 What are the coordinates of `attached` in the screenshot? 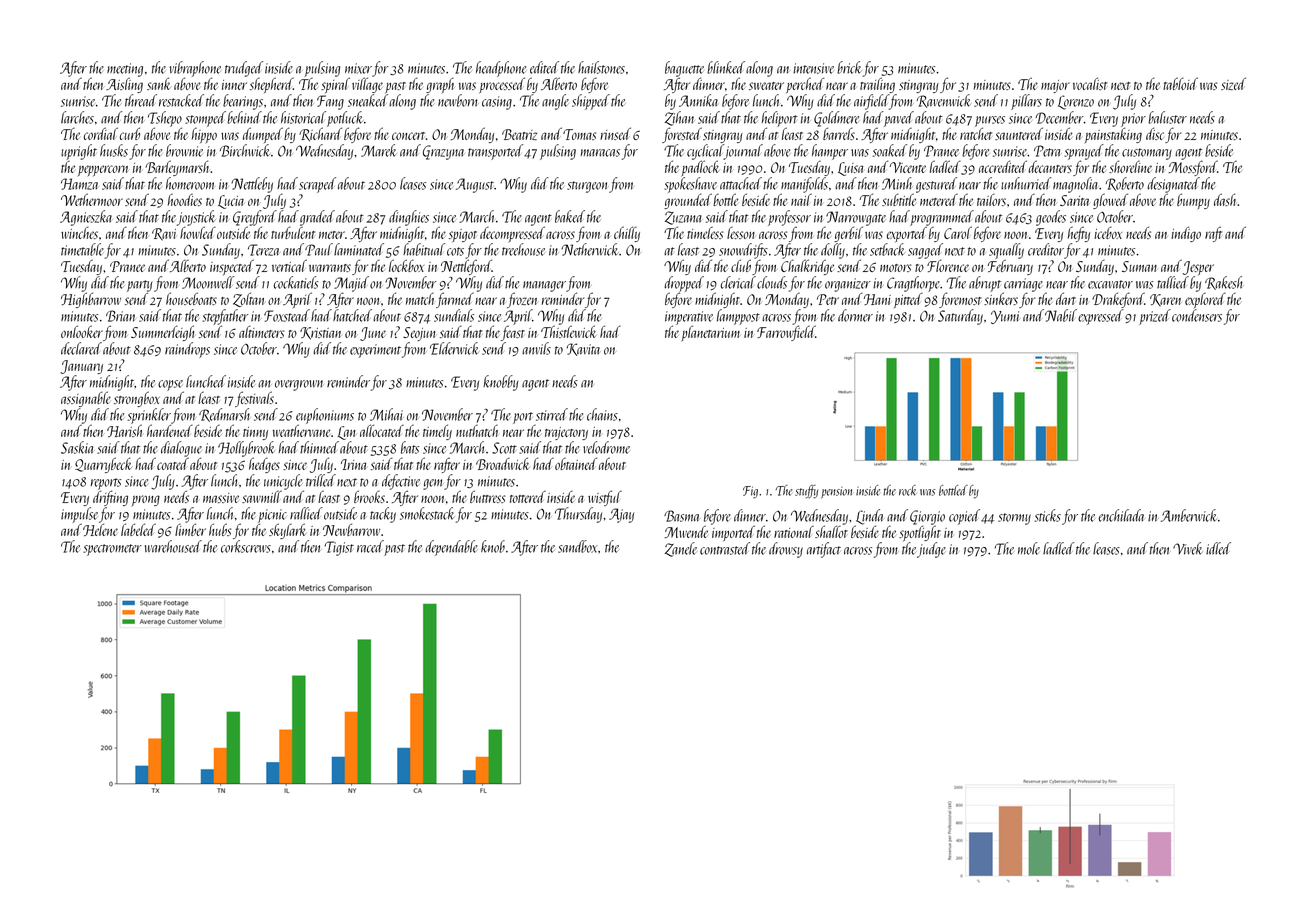 It's located at (741, 183).
